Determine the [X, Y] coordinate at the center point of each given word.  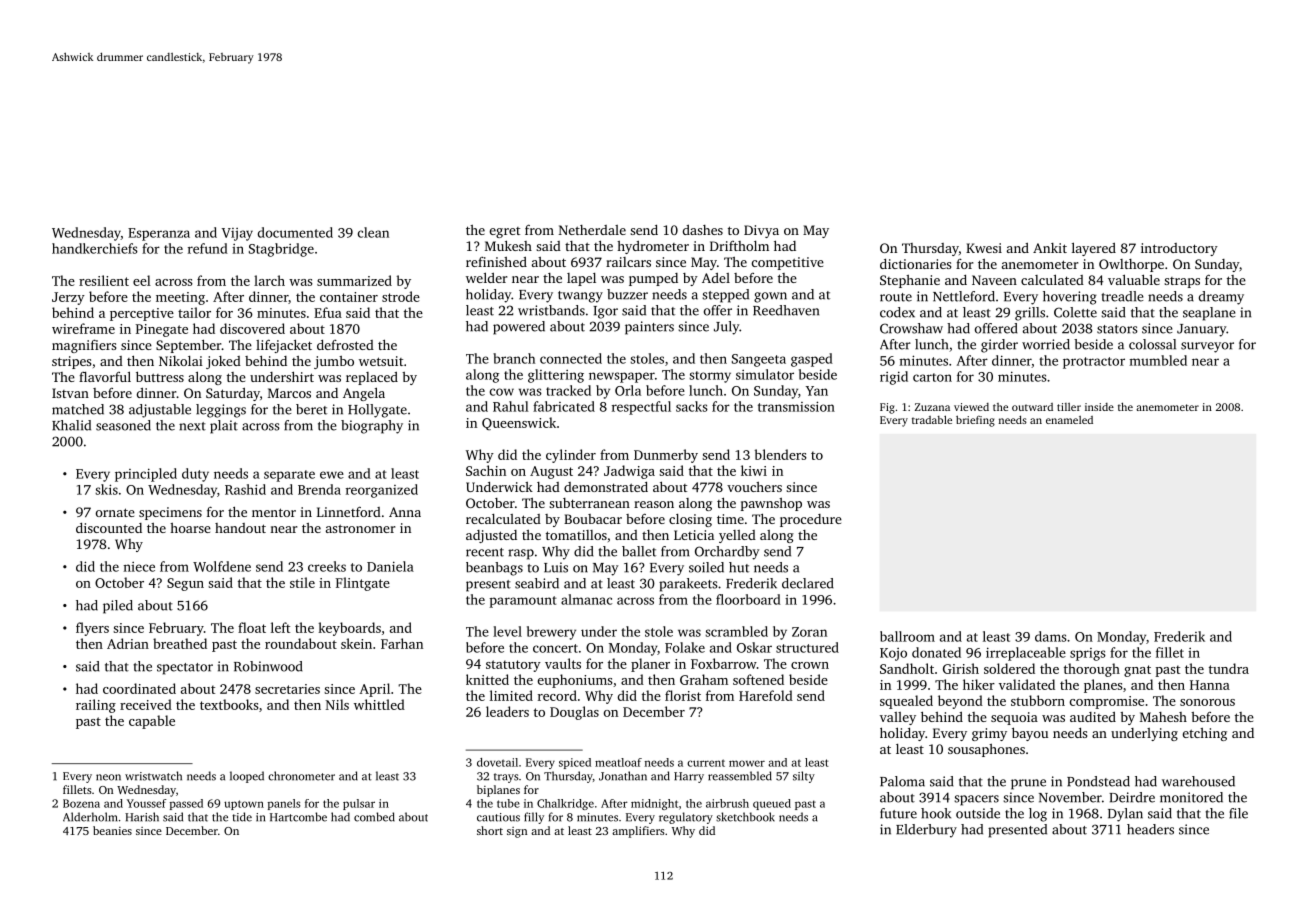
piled [118, 607]
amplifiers [638, 832]
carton [932, 377]
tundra [1229, 668]
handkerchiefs [95, 248]
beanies [112, 830]
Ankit [1050, 248]
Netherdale [592, 230]
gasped [812, 360]
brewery [551, 633]
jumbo [334, 362]
